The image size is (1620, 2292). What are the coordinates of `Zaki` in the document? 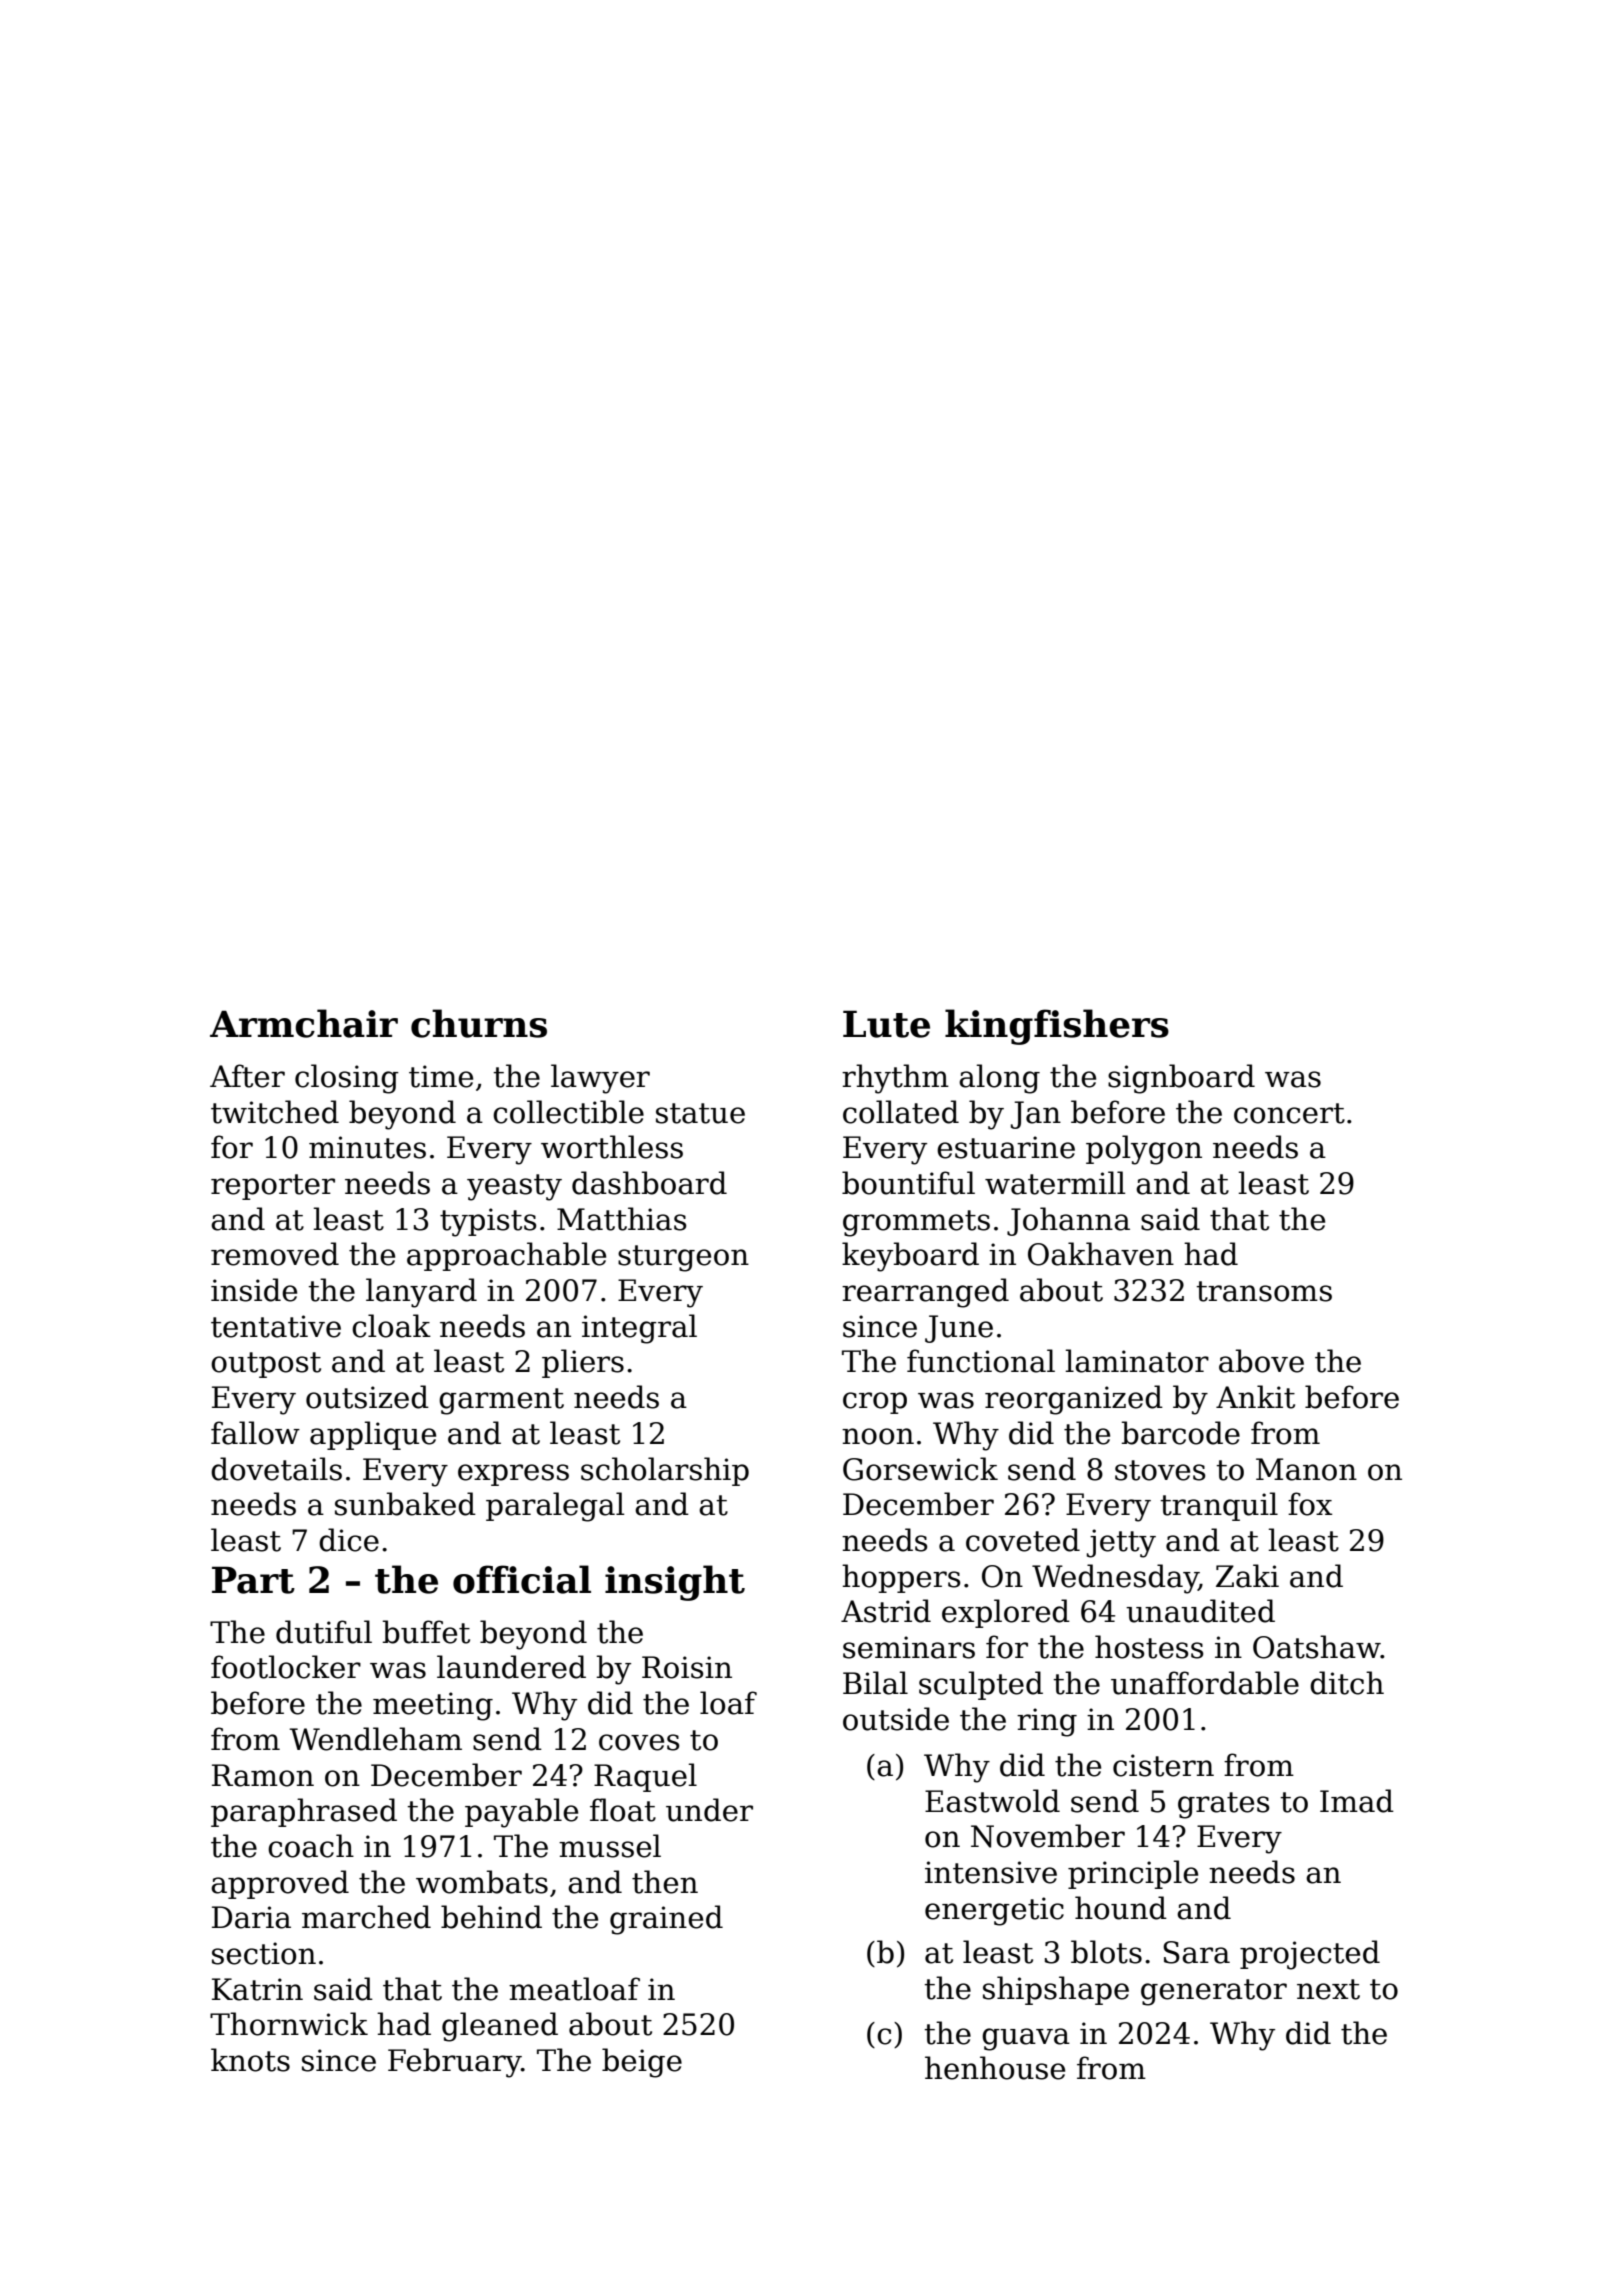 It's located at (1247, 1576).
